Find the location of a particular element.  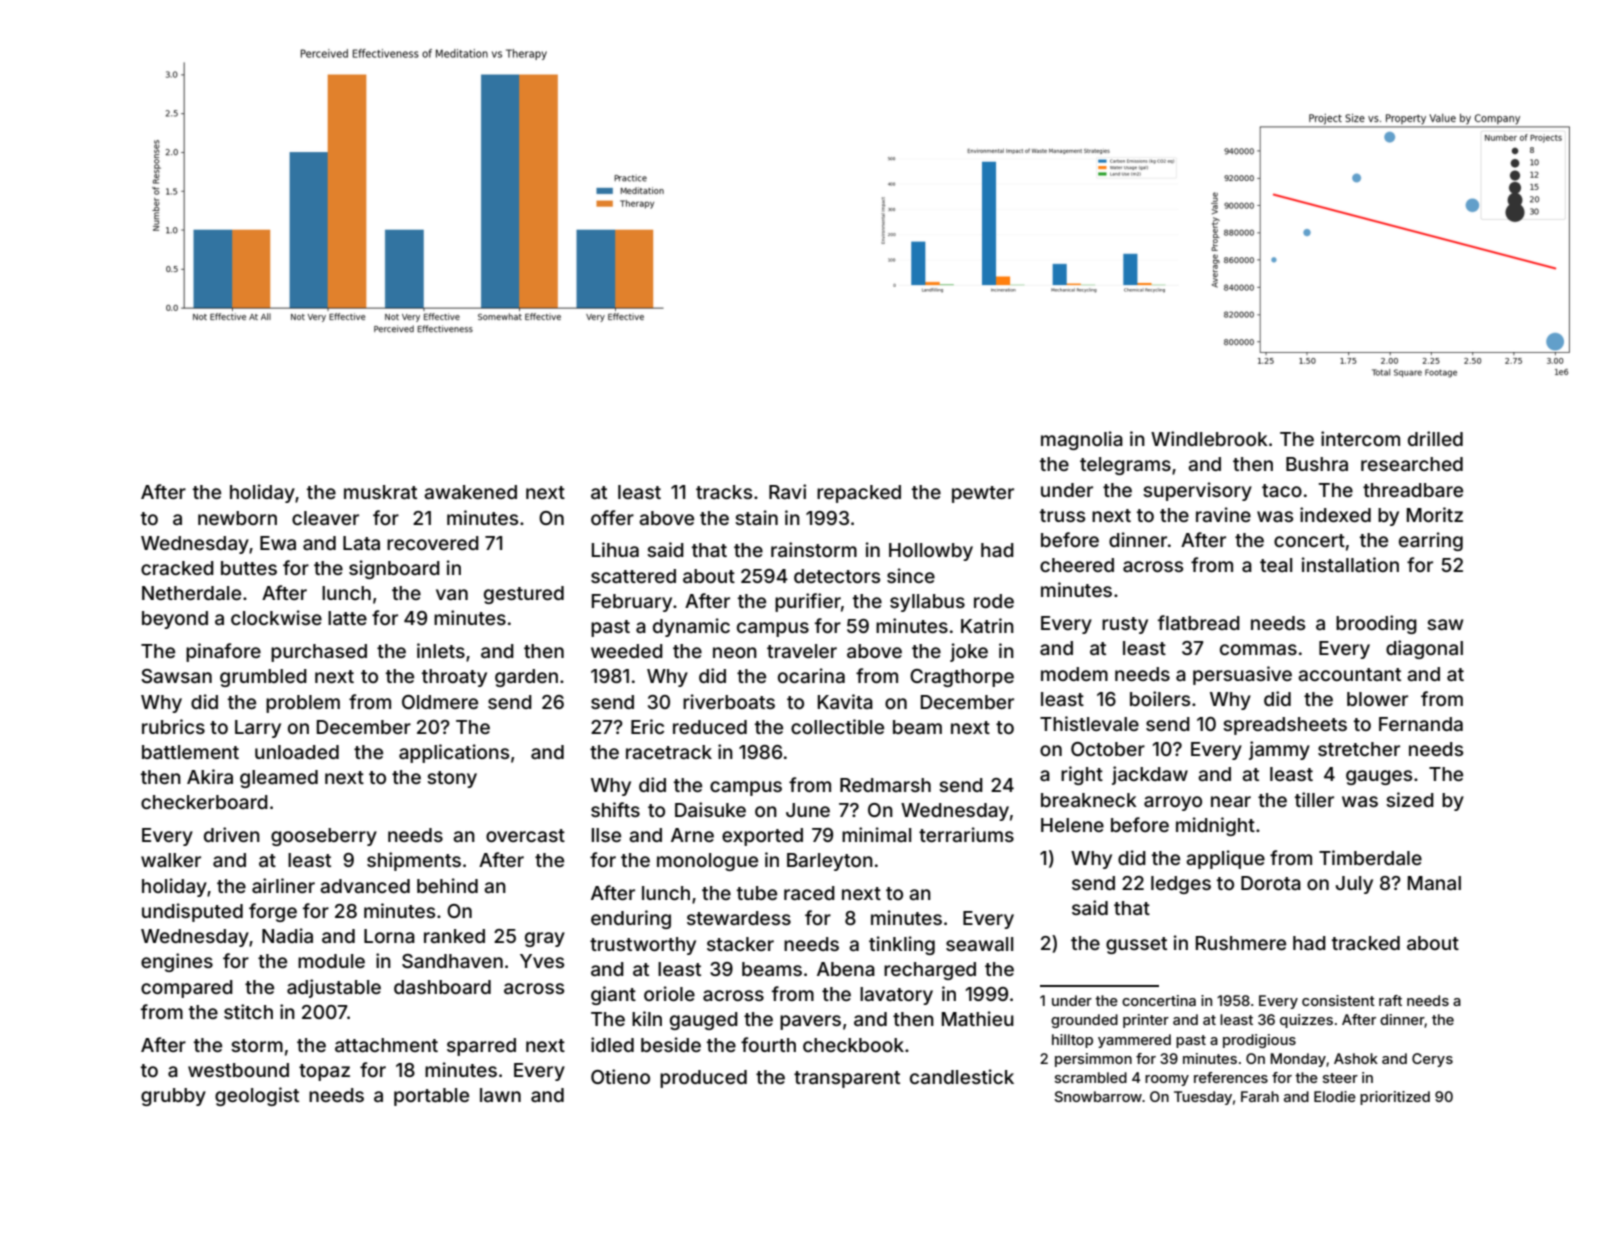

stain is located at coordinates (756, 517).
